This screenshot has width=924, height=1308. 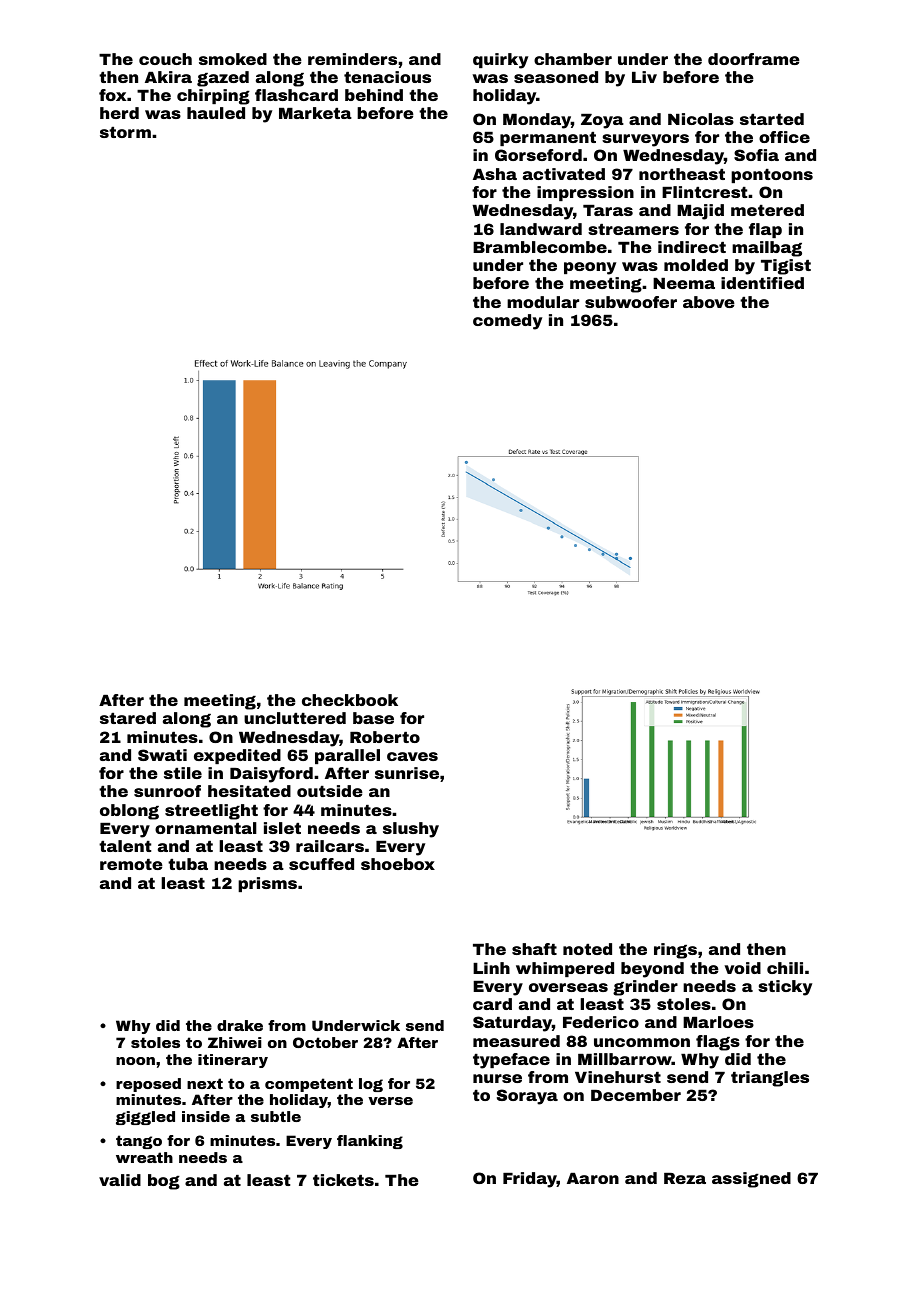 What do you see at coordinates (786, 267) in the screenshot?
I see `Tigist` at bounding box center [786, 267].
